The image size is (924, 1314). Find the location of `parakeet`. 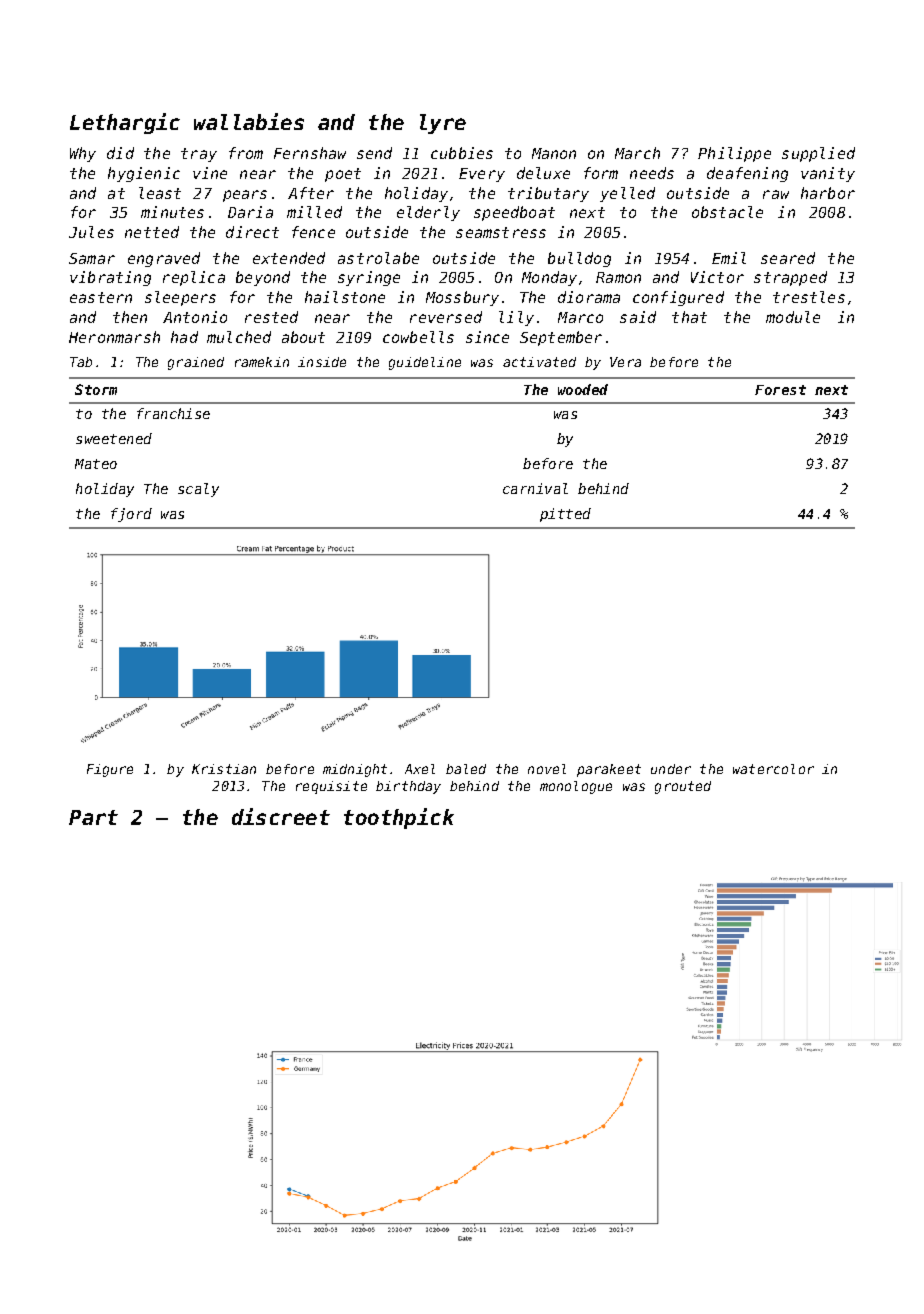

parakeet is located at coordinates (609, 770).
